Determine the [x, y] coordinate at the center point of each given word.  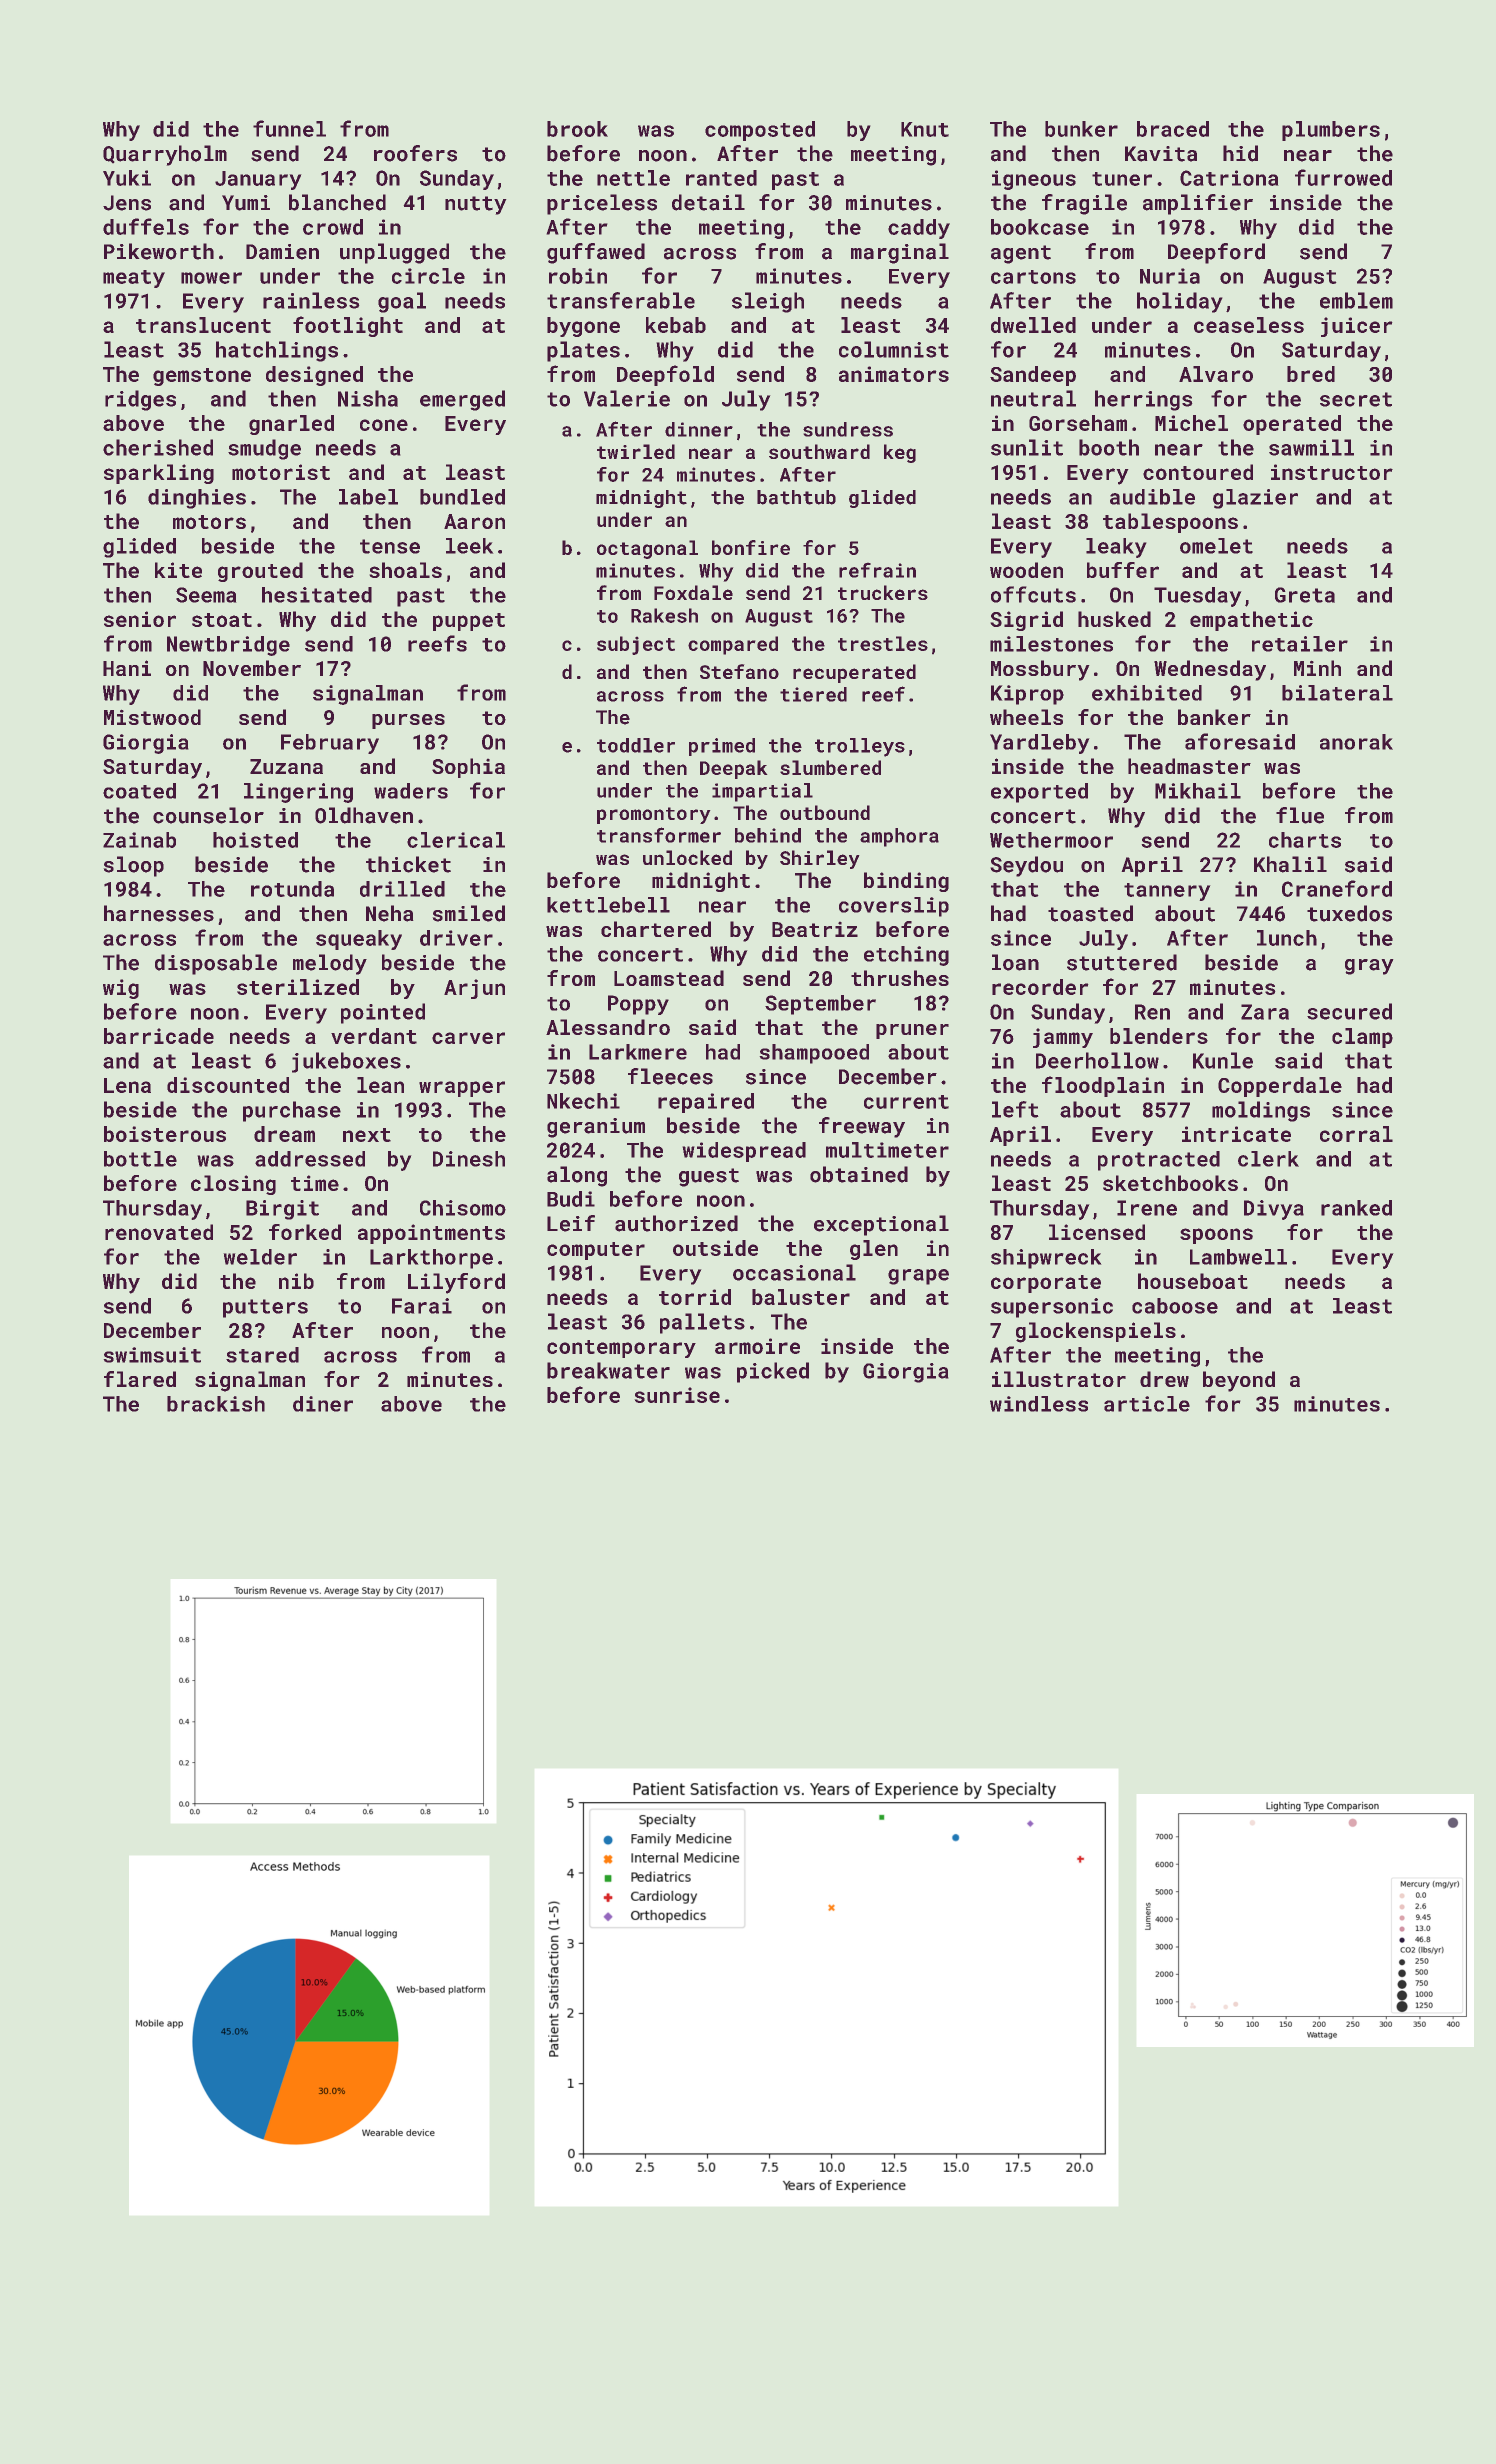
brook [577, 129]
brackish [216, 1404]
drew [1164, 1379]
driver [456, 938]
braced [1173, 129]
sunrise [677, 1395]
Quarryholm [165, 155]
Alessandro [608, 1027]
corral [1356, 1134]
